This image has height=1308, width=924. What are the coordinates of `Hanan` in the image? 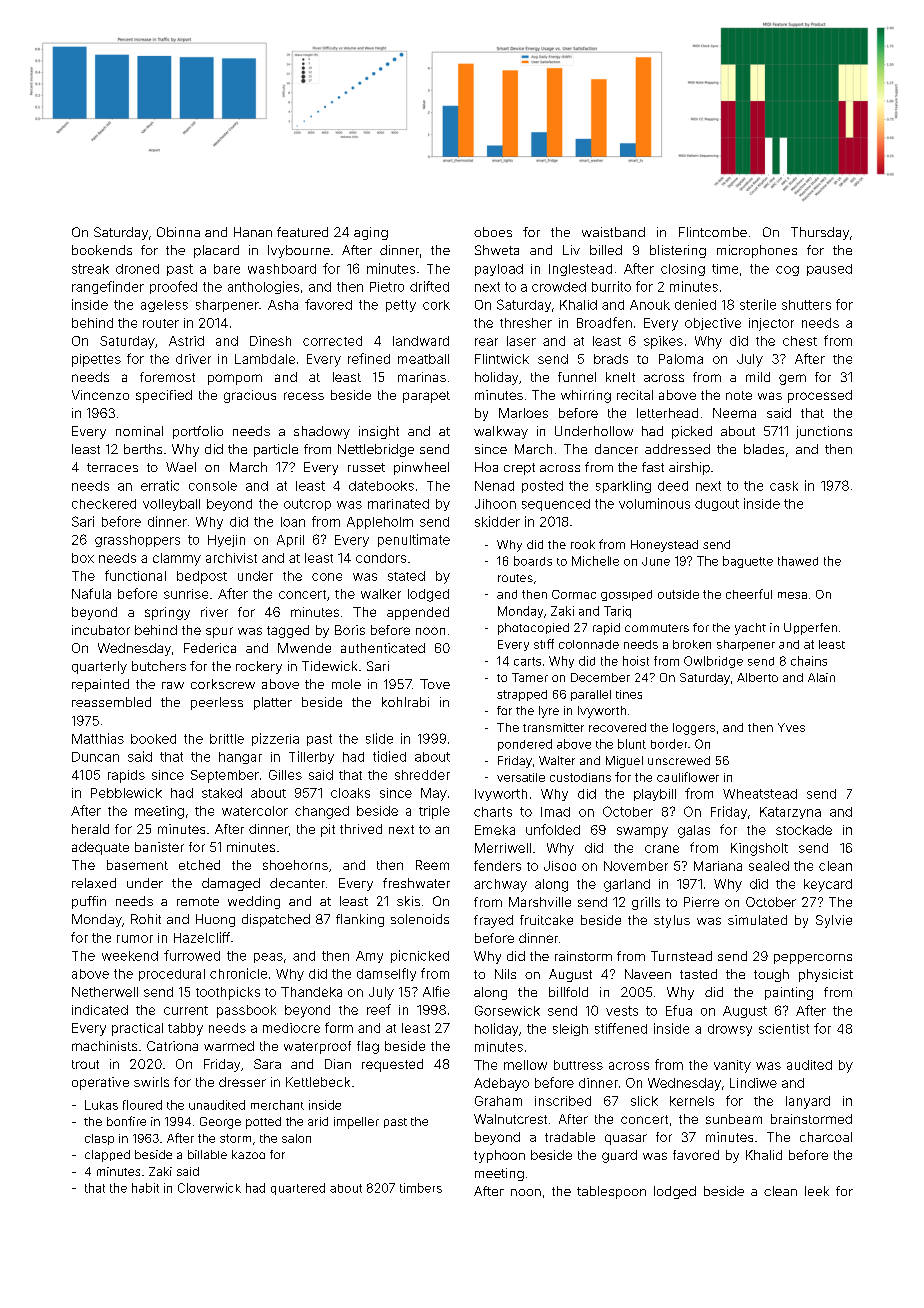 It's located at (253, 232).
